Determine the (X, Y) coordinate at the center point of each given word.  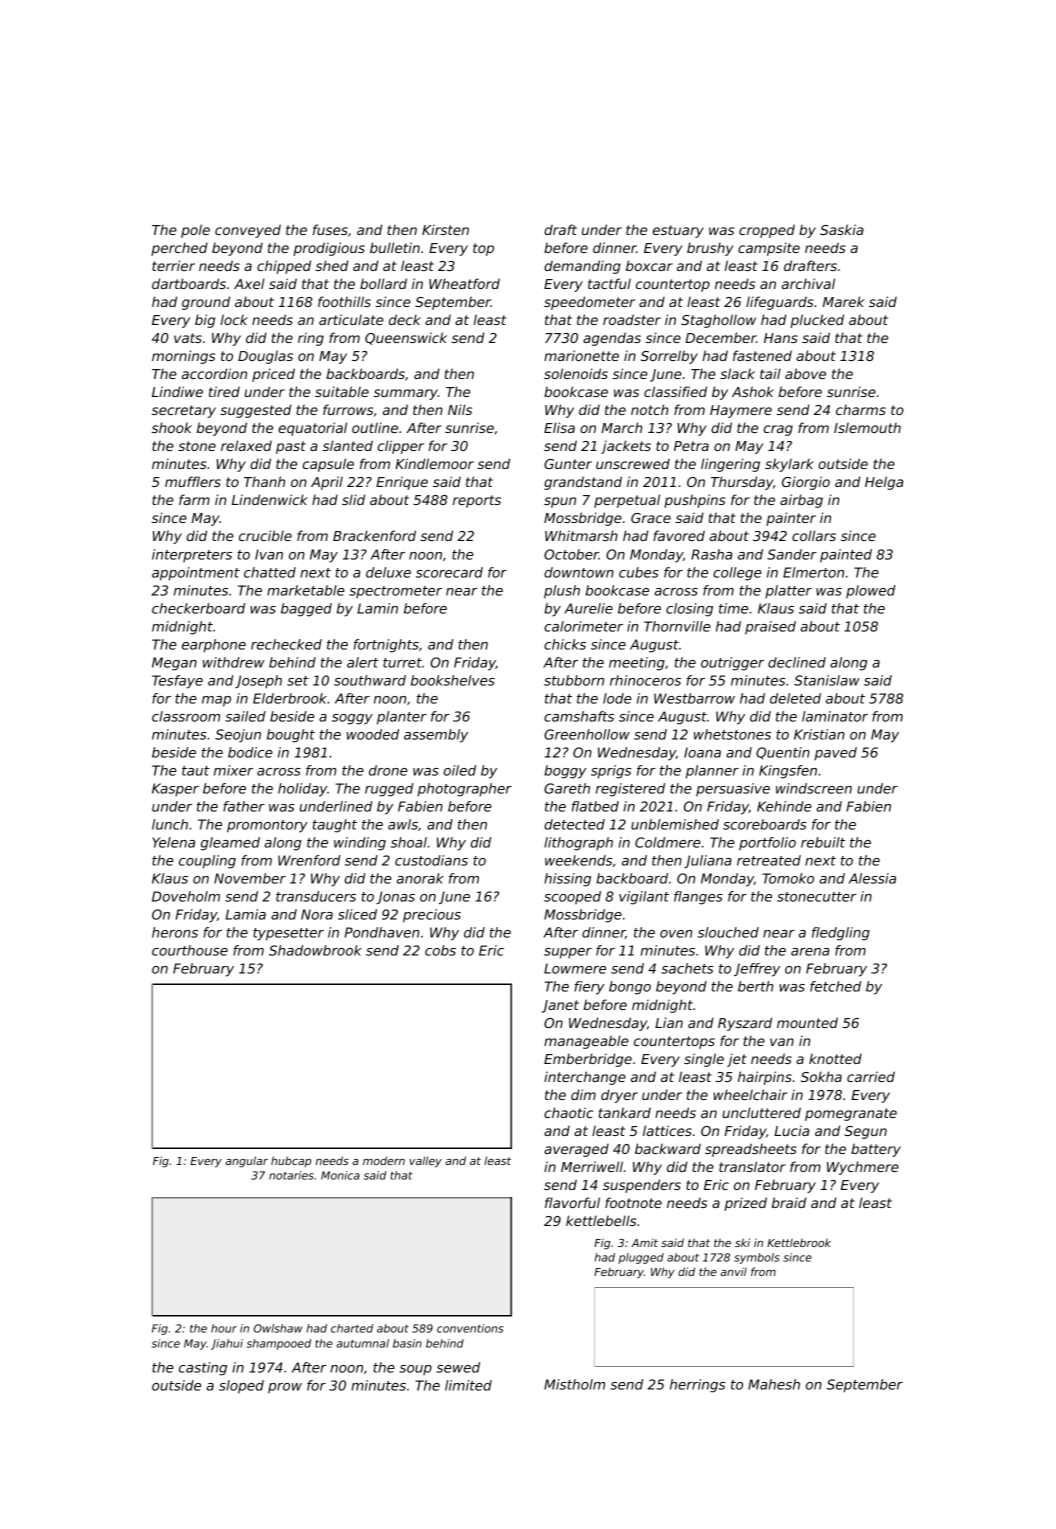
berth (755, 986)
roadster (632, 319)
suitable (342, 391)
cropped (767, 231)
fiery (589, 988)
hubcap (291, 1161)
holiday (302, 790)
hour (224, 1328)
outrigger (732, 664)
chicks (565, 644)
